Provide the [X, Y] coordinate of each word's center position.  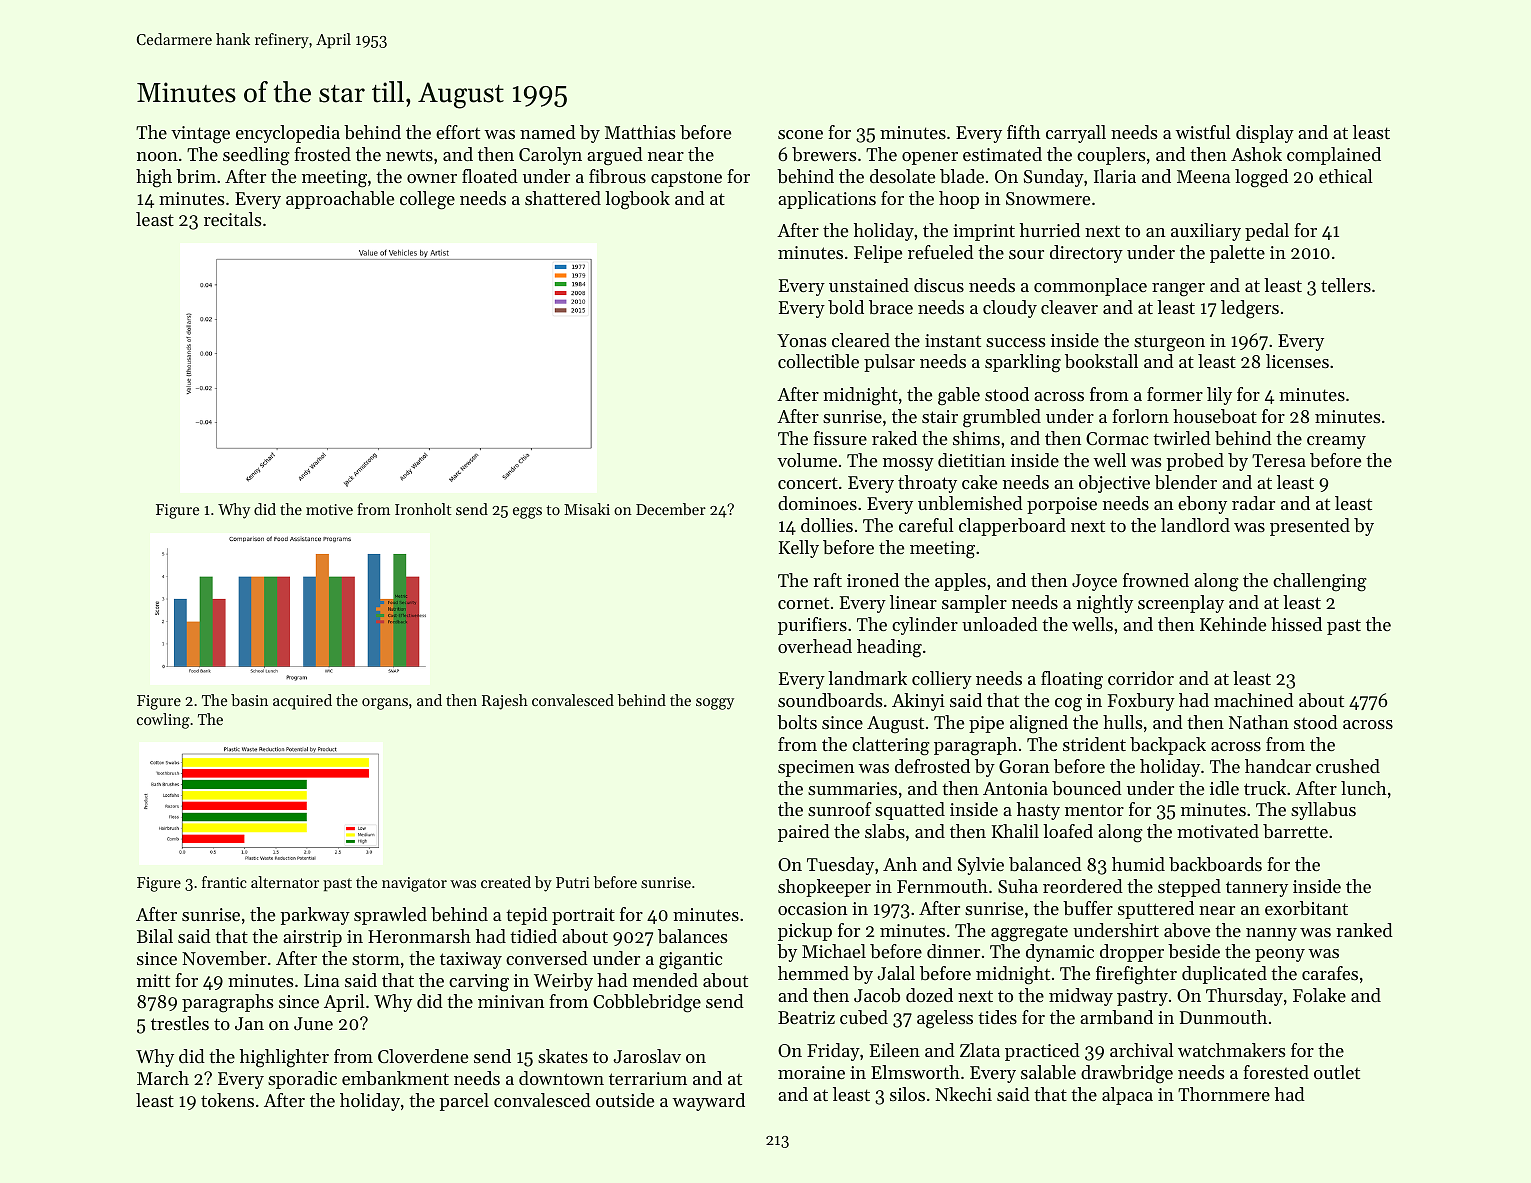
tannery [1257, 889]
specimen [816, 768]
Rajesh [505, 702]
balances [693, 936]
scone [800, 134]
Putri [573, 882]
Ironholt [423, 509]
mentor [1094, 810]
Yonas [802, 340]
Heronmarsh [419, 936]
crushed [1348, 766]
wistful [1203, 132]
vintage [200, 135]
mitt [153, 980]
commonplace [1090, 287]
